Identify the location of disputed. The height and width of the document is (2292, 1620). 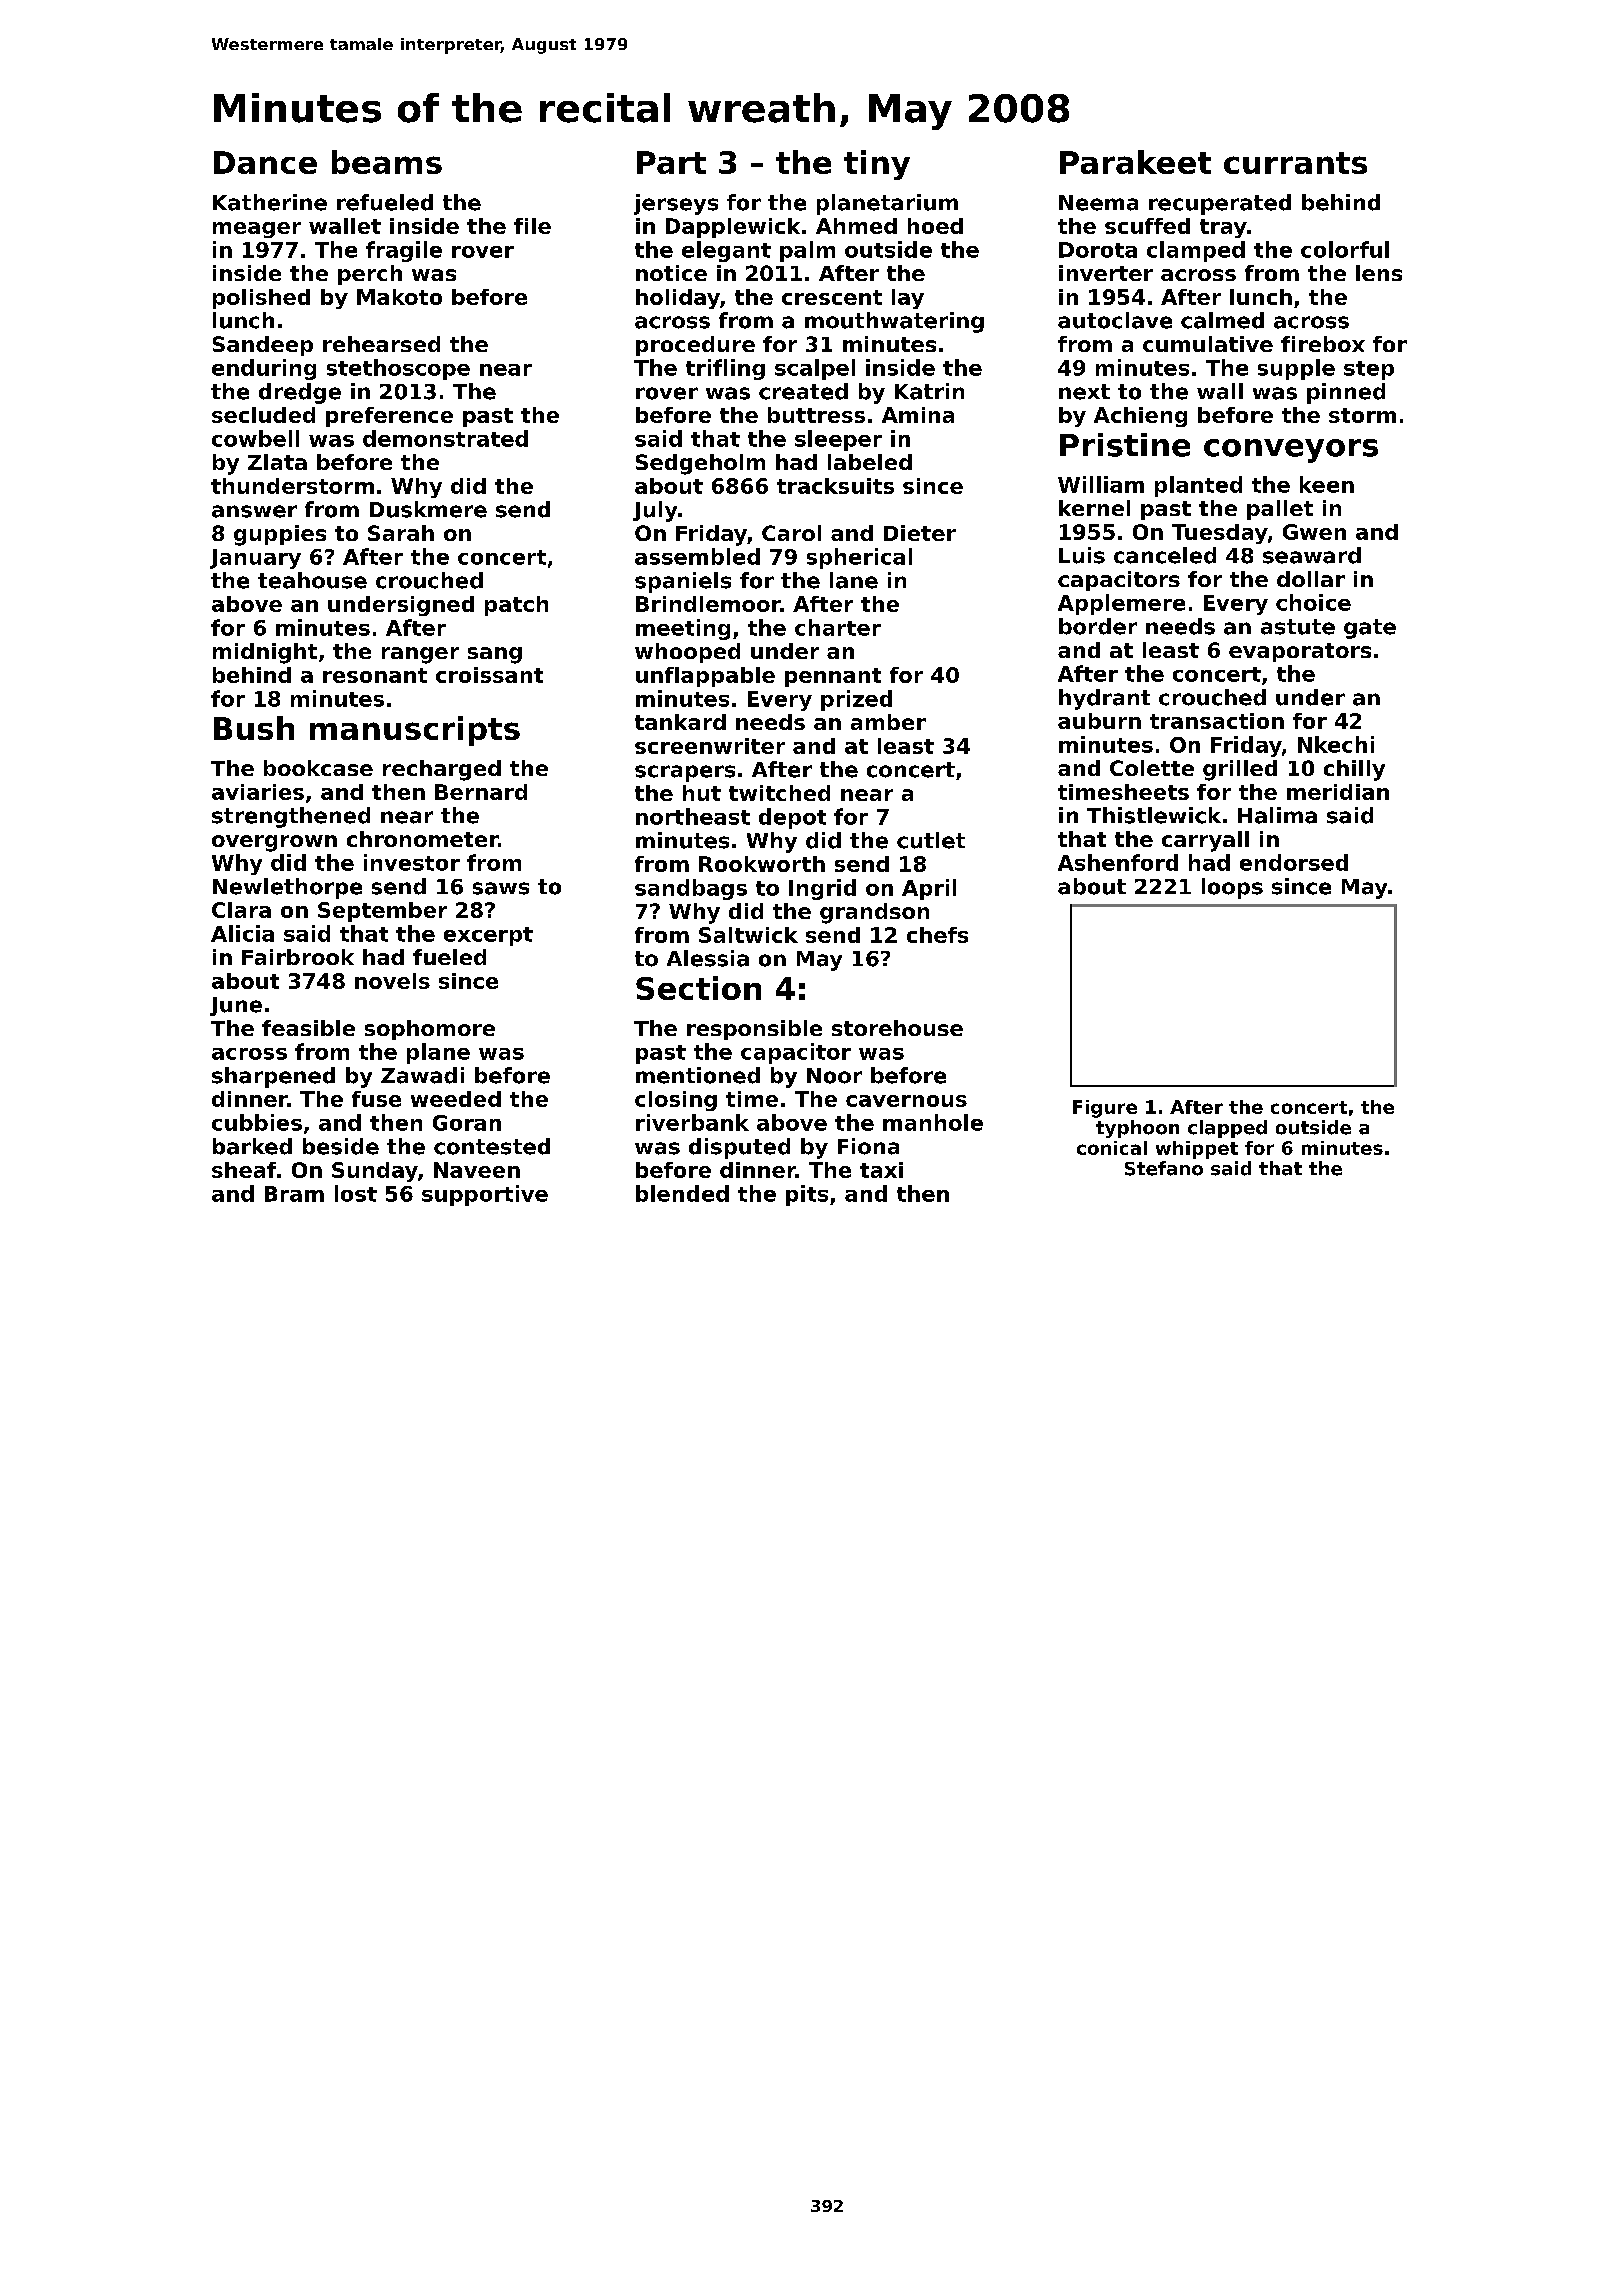
(739, 1148).
